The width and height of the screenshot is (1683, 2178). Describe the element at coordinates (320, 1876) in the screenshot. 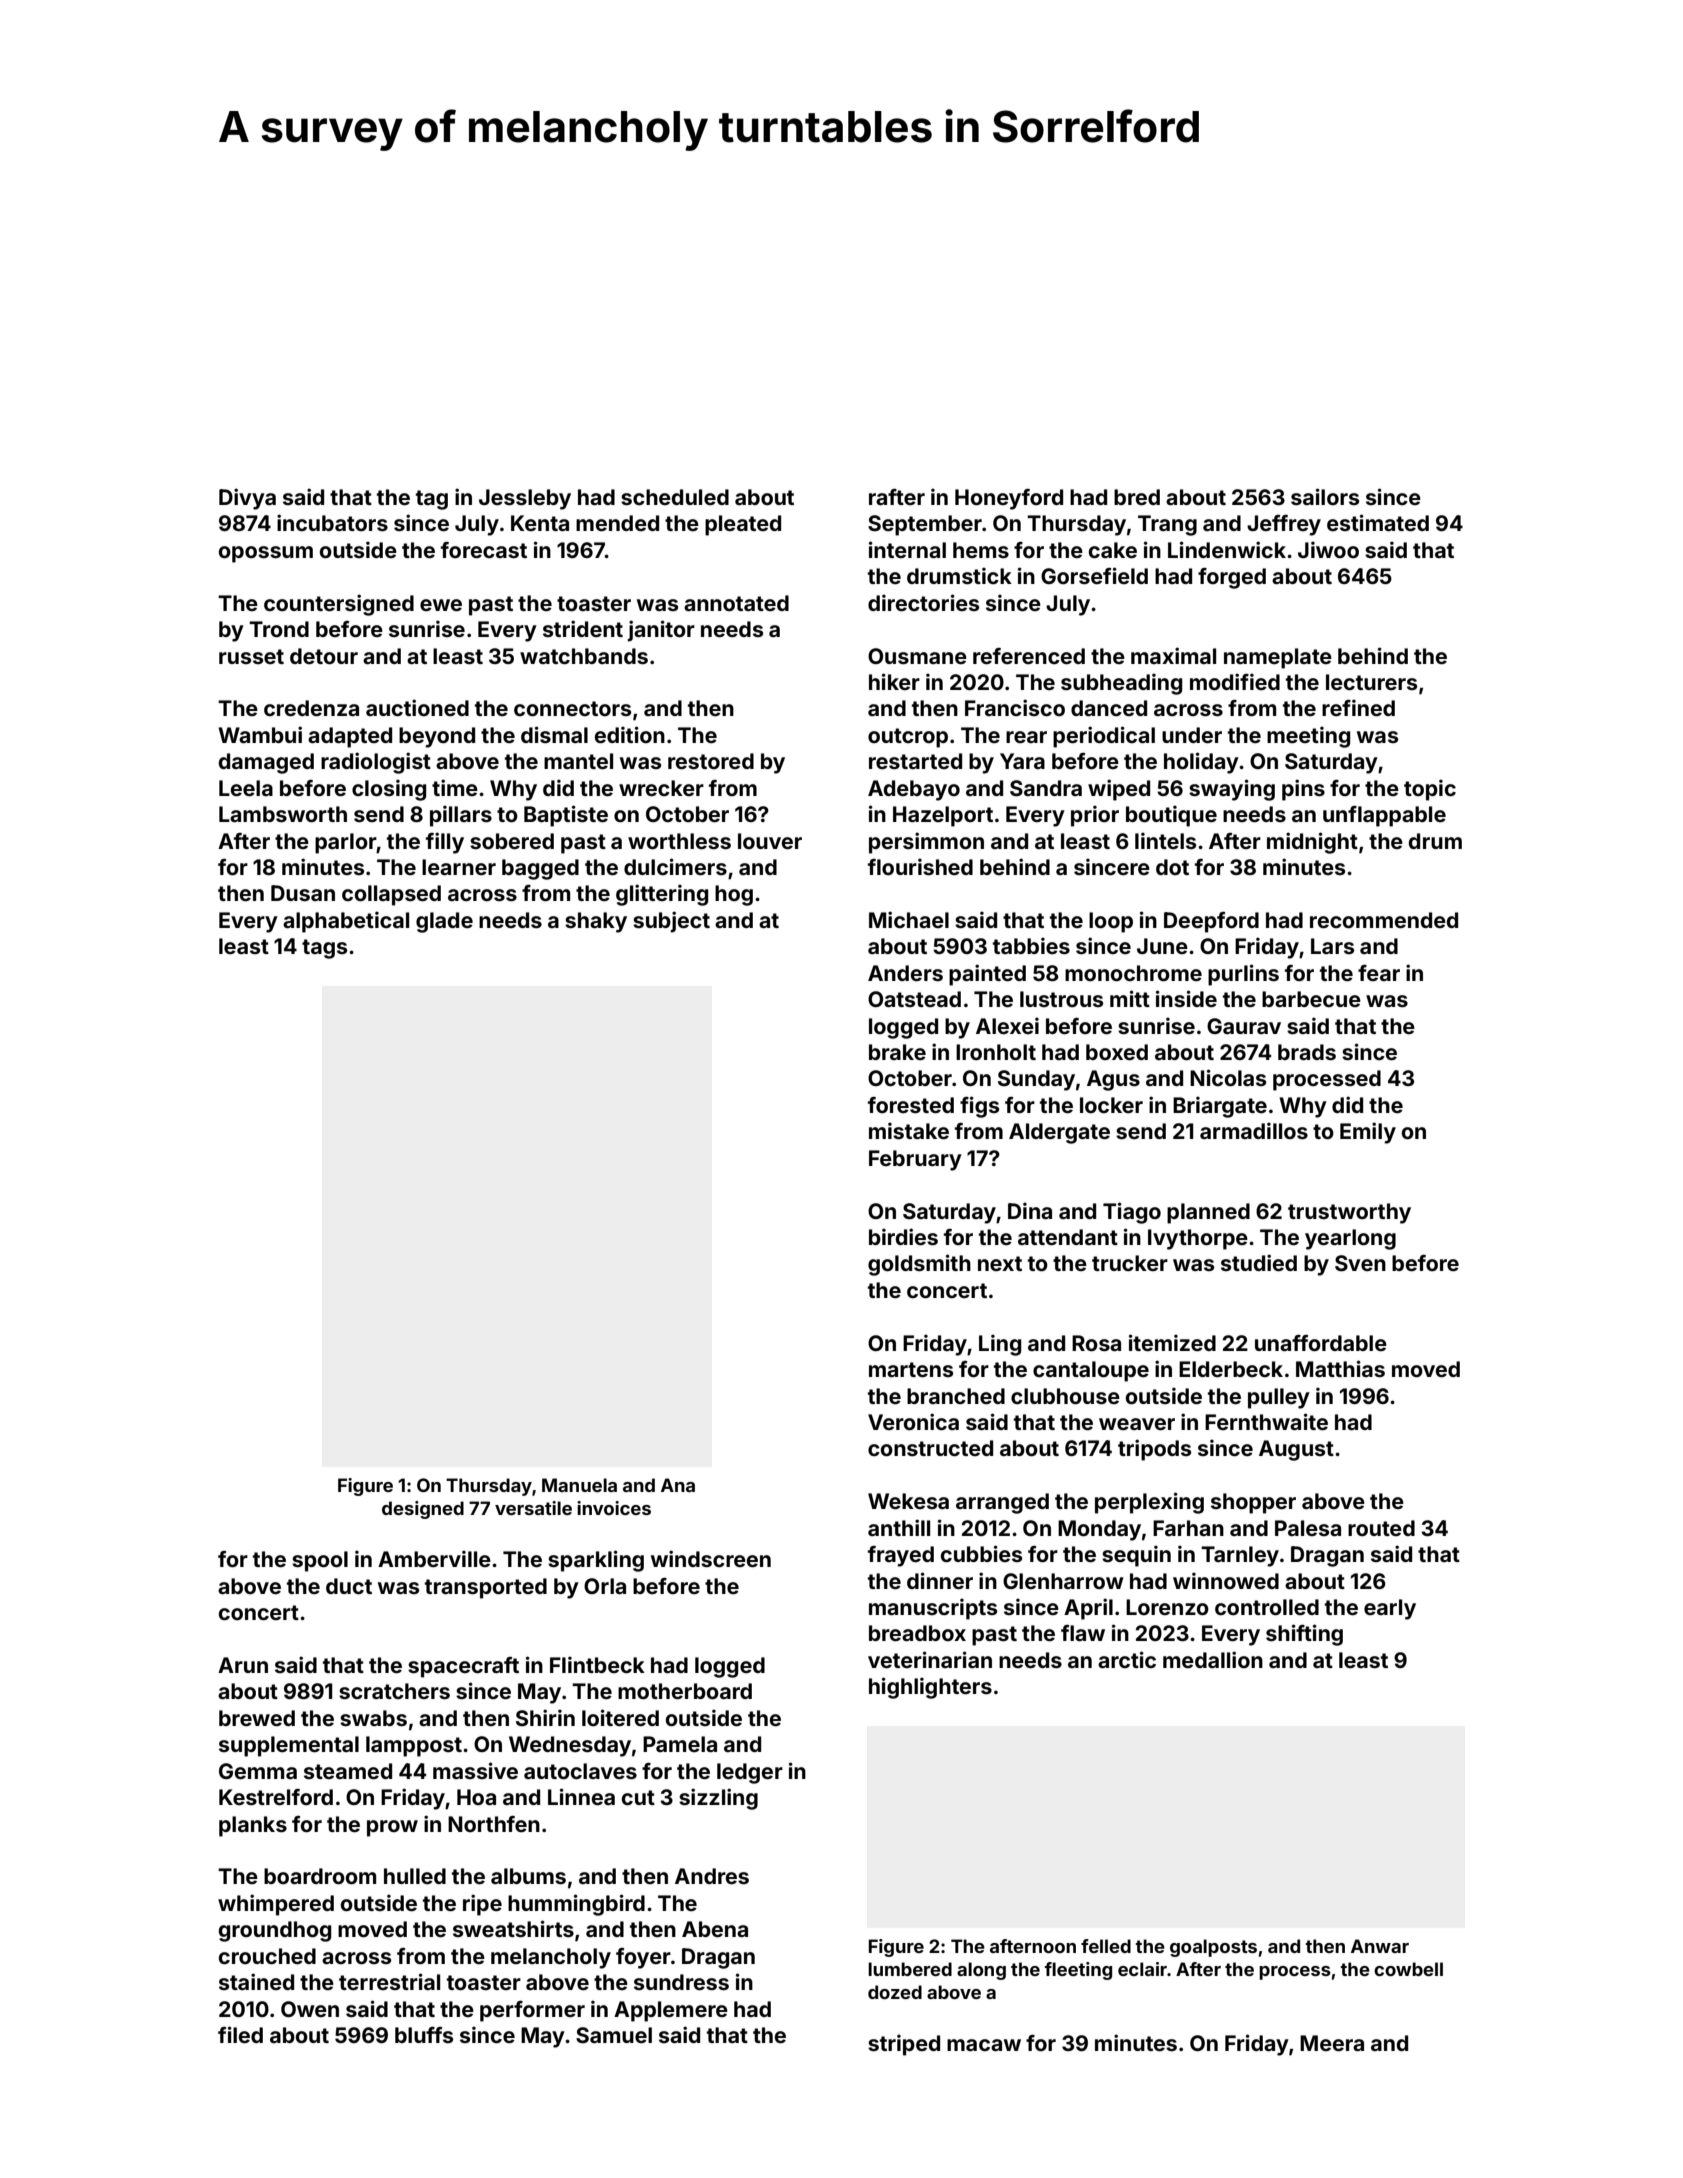

I see `boardroom` at that location.
